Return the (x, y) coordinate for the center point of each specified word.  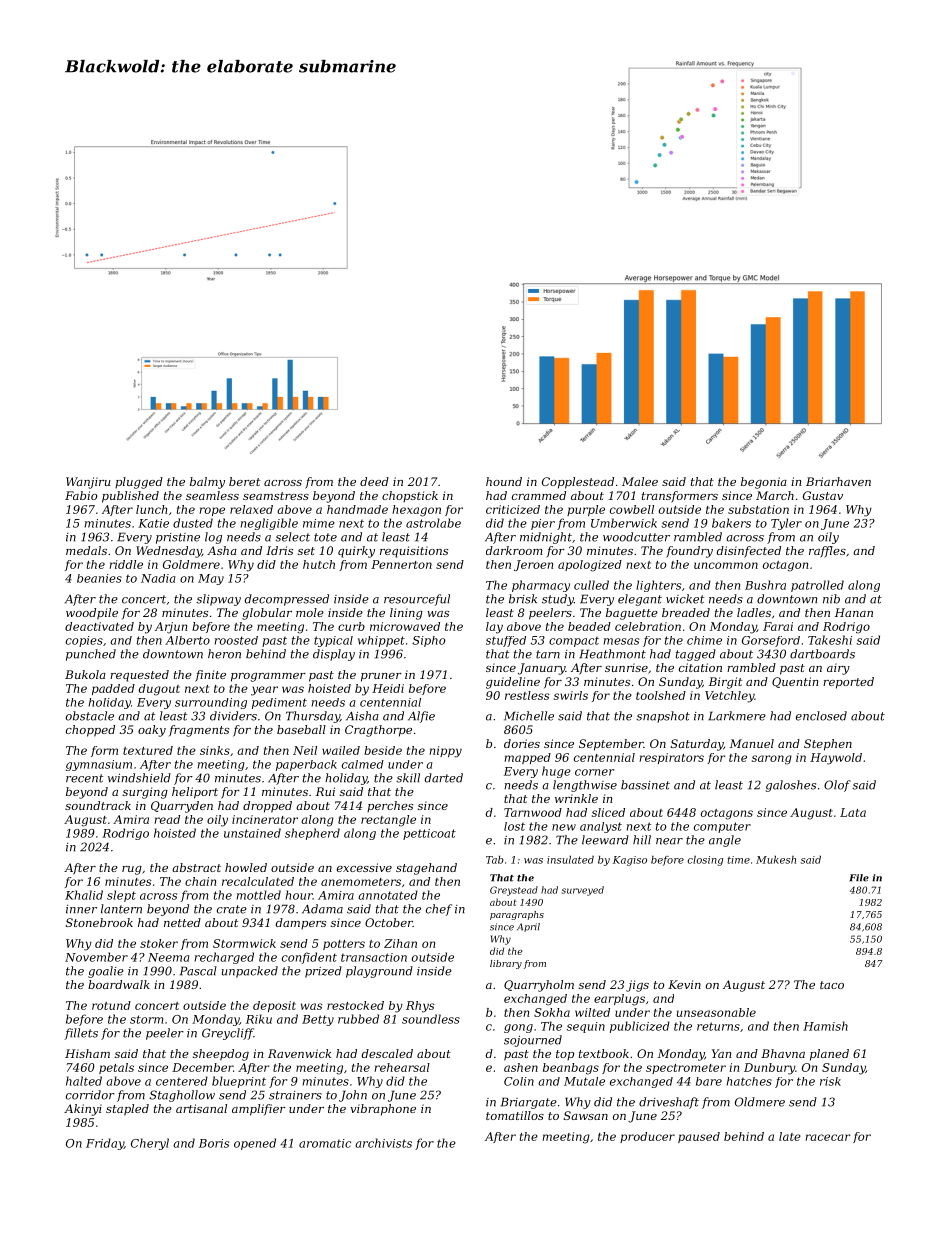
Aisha (362, 716)
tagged (696, 655)
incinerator (265, 819)
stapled (127, 1110)
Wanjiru (88, 483)
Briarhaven (838, 481)
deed (374, 481)
